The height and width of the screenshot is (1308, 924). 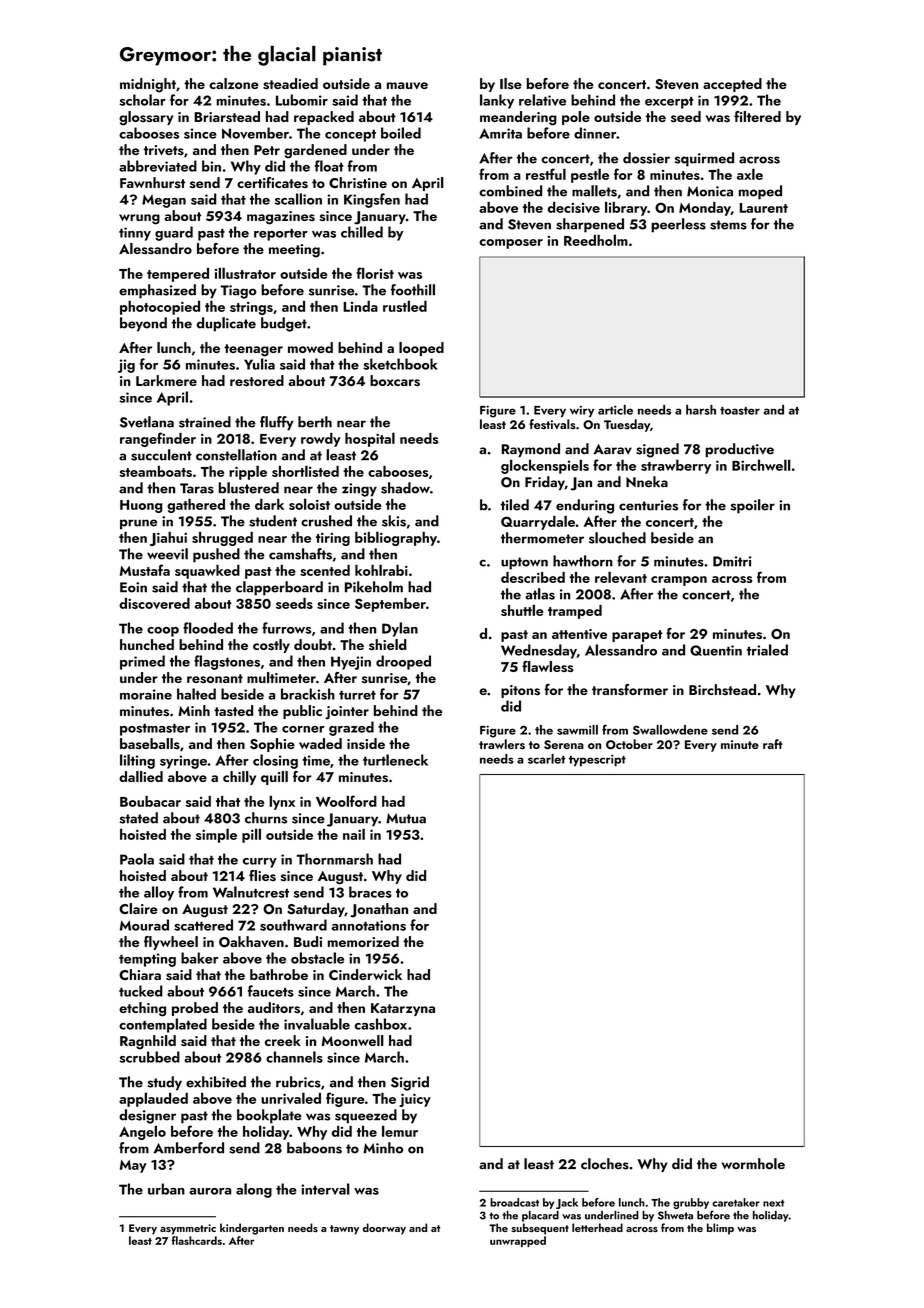 What do you see at coordinates (518, 118) in the screenshot?
I see `meandering` at bounding box center [518, 118].
